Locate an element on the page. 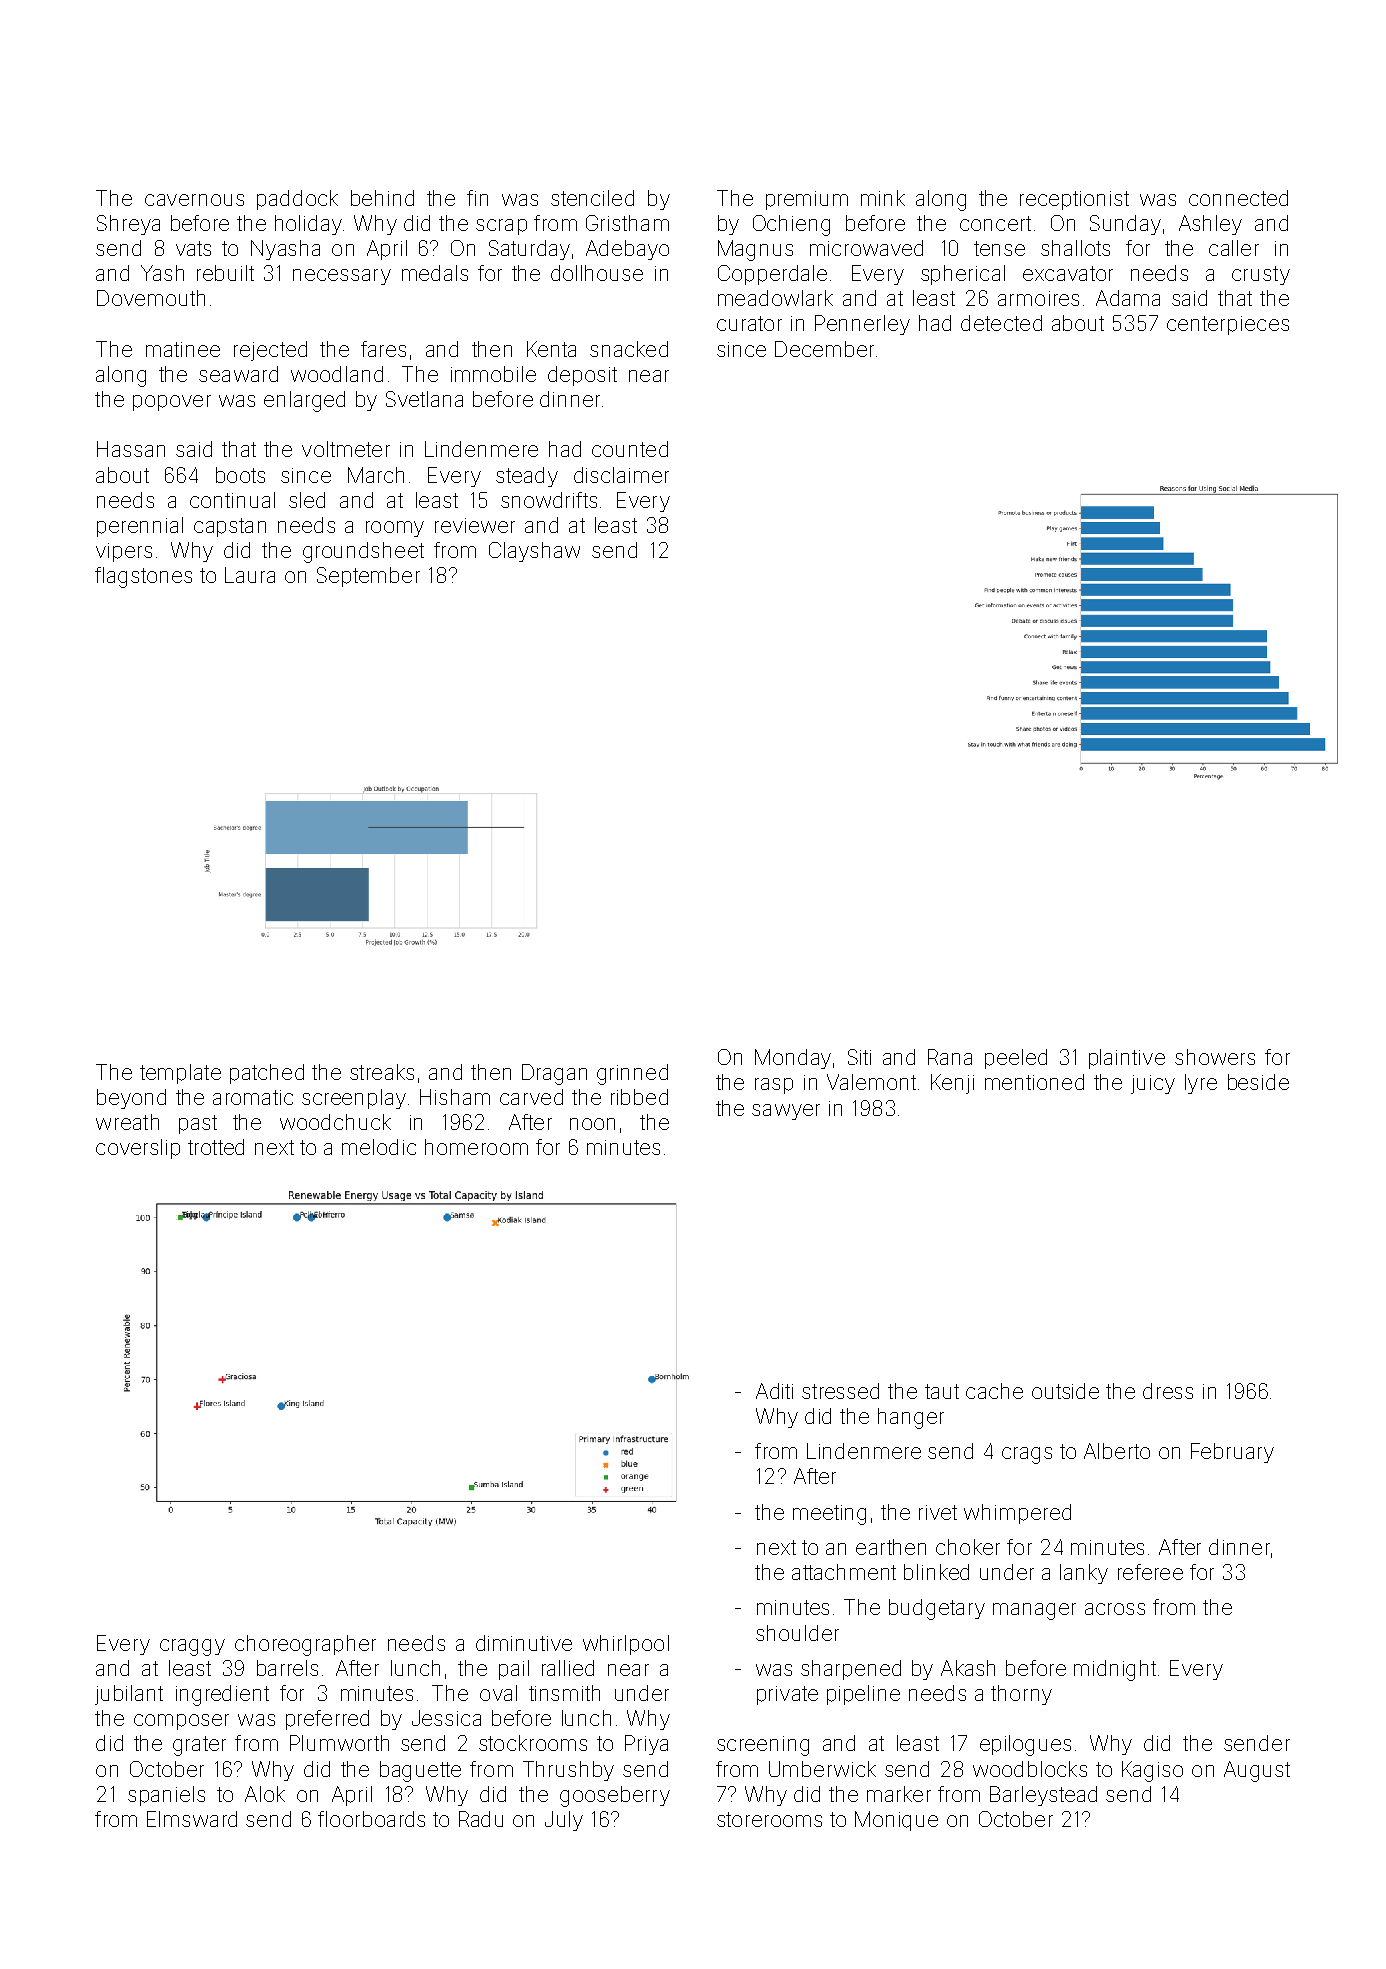  Clayshaw is located at coordinates (534, 552).
